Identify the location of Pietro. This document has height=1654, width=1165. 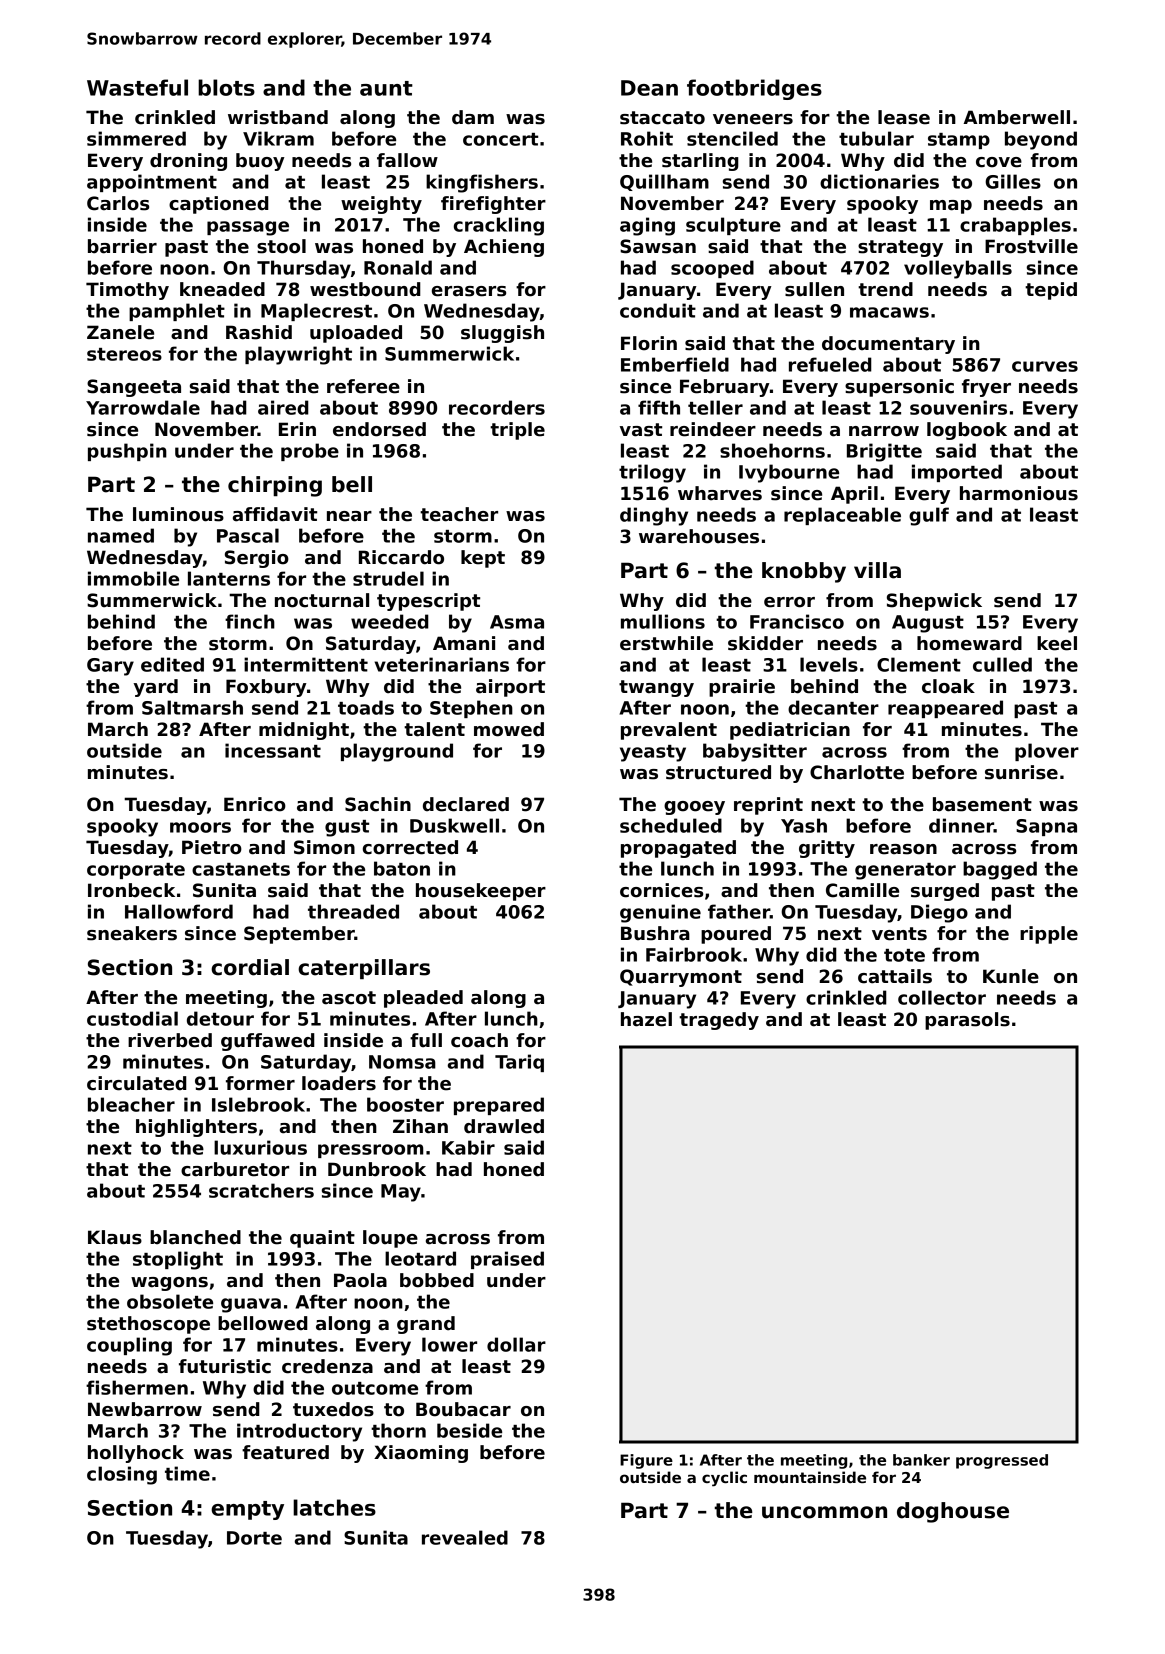
(212, 847).
